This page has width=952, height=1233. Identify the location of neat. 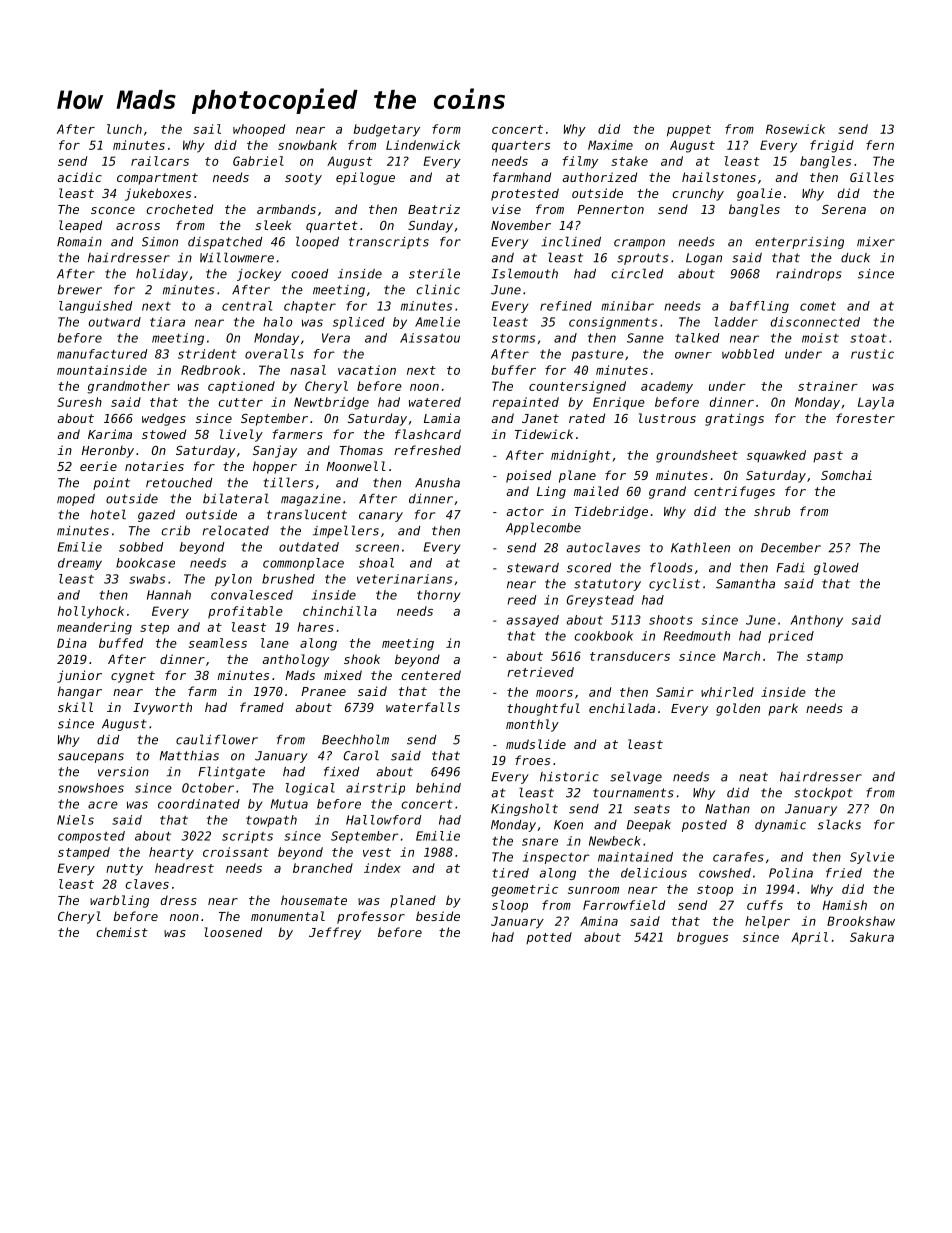
(753, 777).
